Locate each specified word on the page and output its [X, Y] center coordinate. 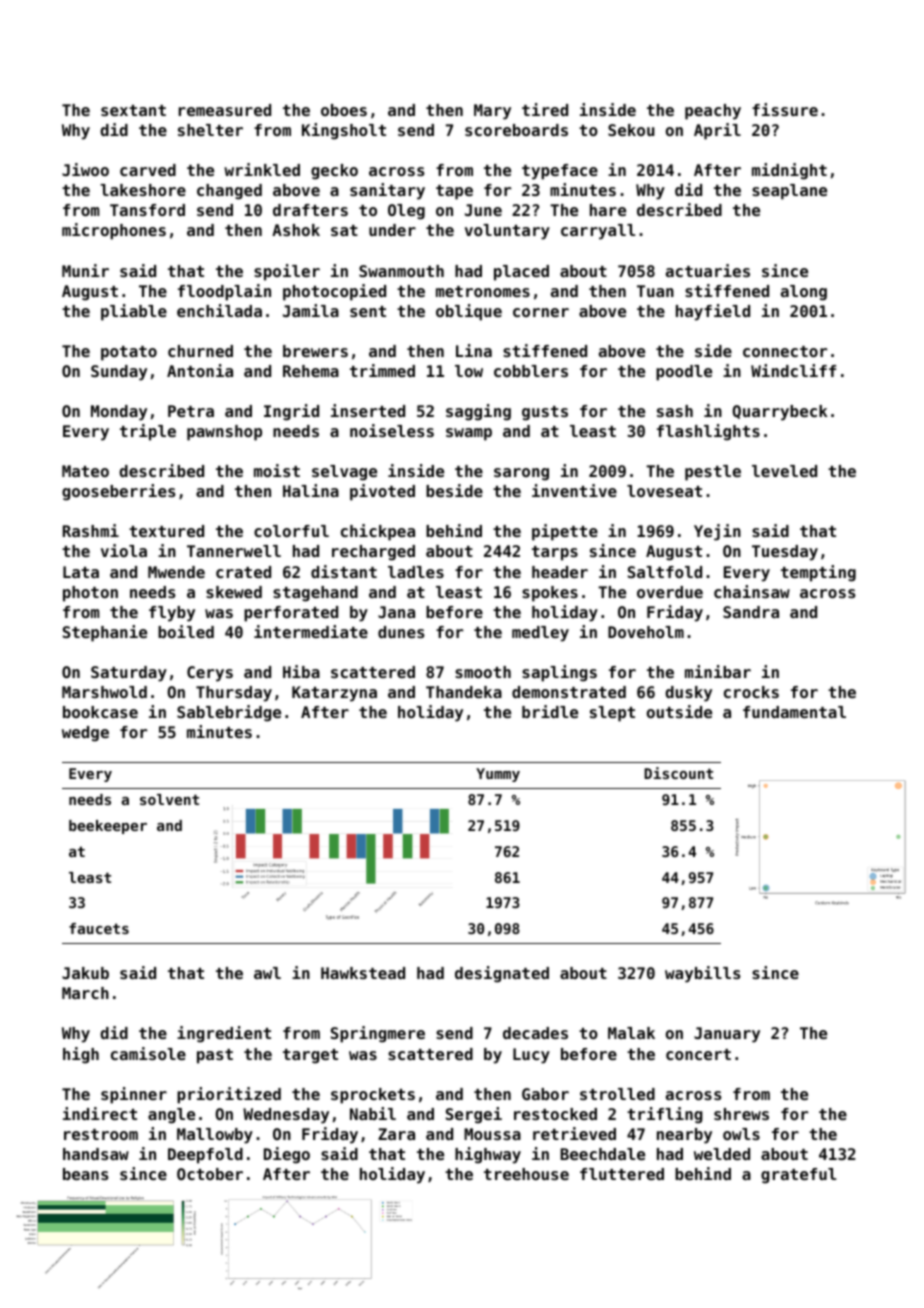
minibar [718, 671]
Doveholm [646, 632]
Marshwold [104, 692]
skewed [234, 592]
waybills [703, 974]
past [215, 1056]
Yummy [498, 775]
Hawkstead [363, 973]
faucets [99, 928]
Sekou [631, 130]
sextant [133, 110]
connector [785, 351]
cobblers [531, 371]
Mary [492, 112]
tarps [555, 553]
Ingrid [291, 412]
